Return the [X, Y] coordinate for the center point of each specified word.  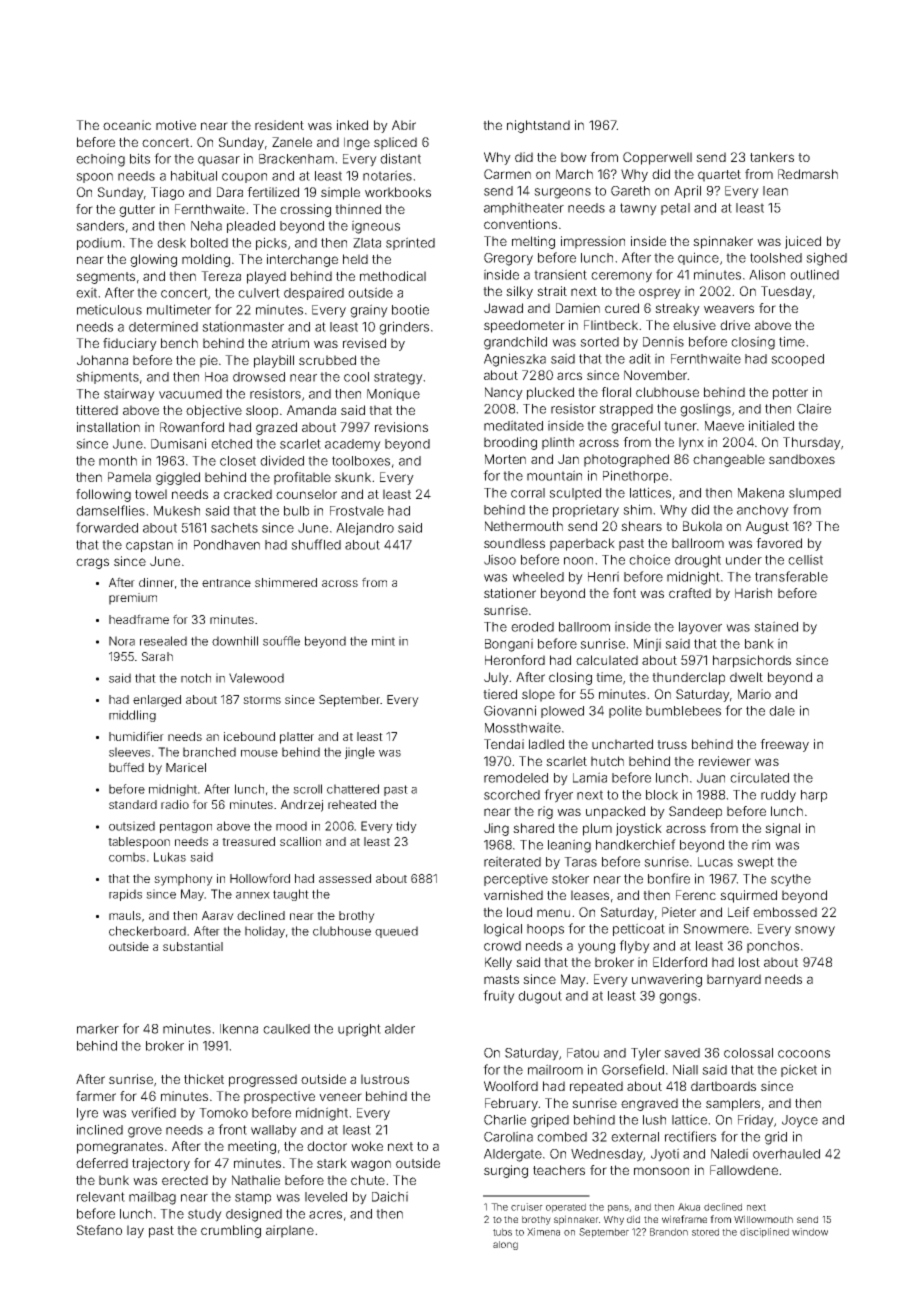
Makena [761, 493]
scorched [512, 795]
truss [672, 744]
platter [297, 738]
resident [279, 125]
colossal [748, 1053]
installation [108, 427]
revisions [401, 427]
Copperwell [657, 158]
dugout [540, 997]
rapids [125, 895]
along [505, 1245]
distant [400, 158]
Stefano [99, 1230]
